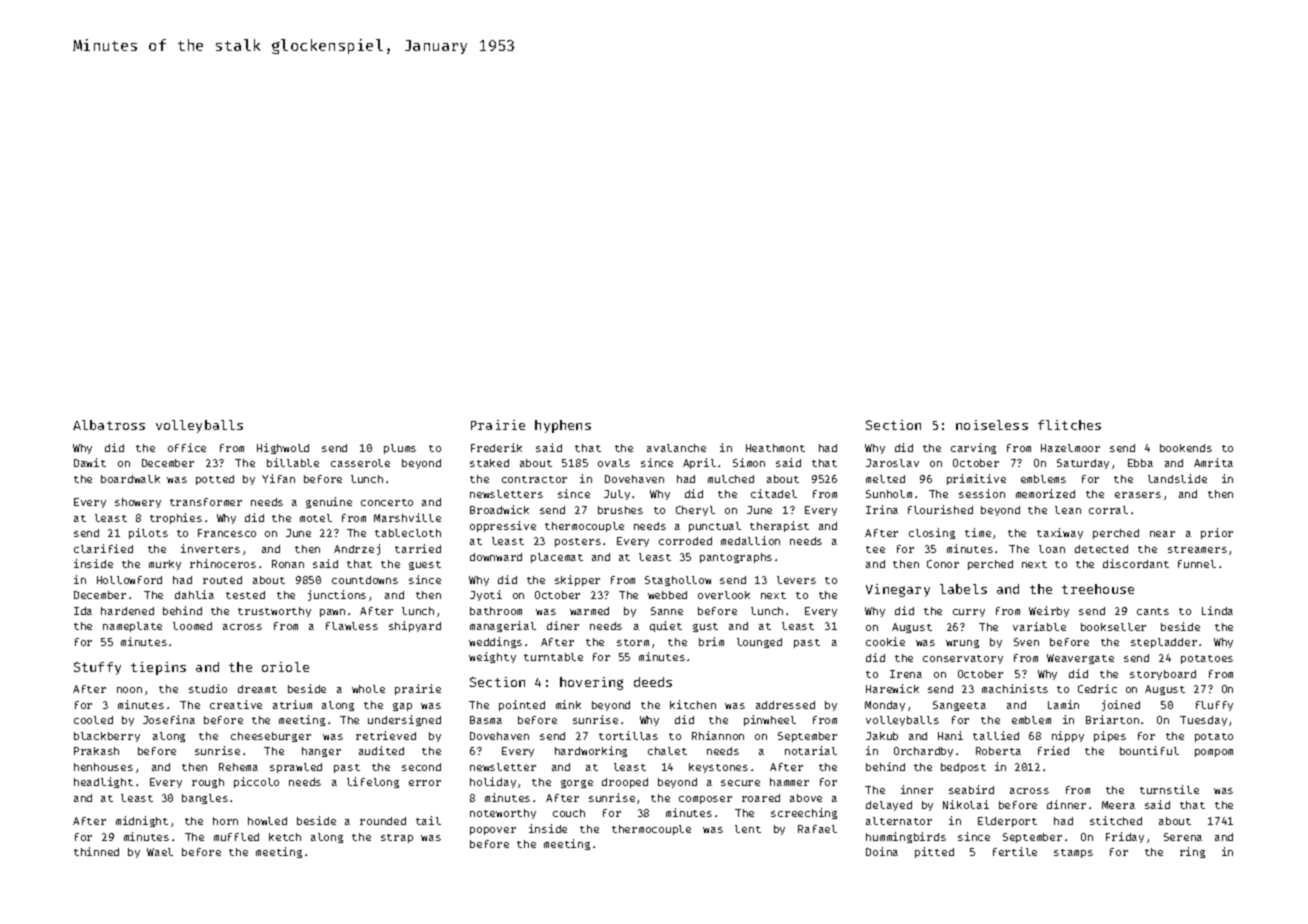 This screenshot has width=1308, height=924. What do you see at coordinates (1108, 510) in the screenshot?
I see `corral` at bounding box center [1108, 510].
